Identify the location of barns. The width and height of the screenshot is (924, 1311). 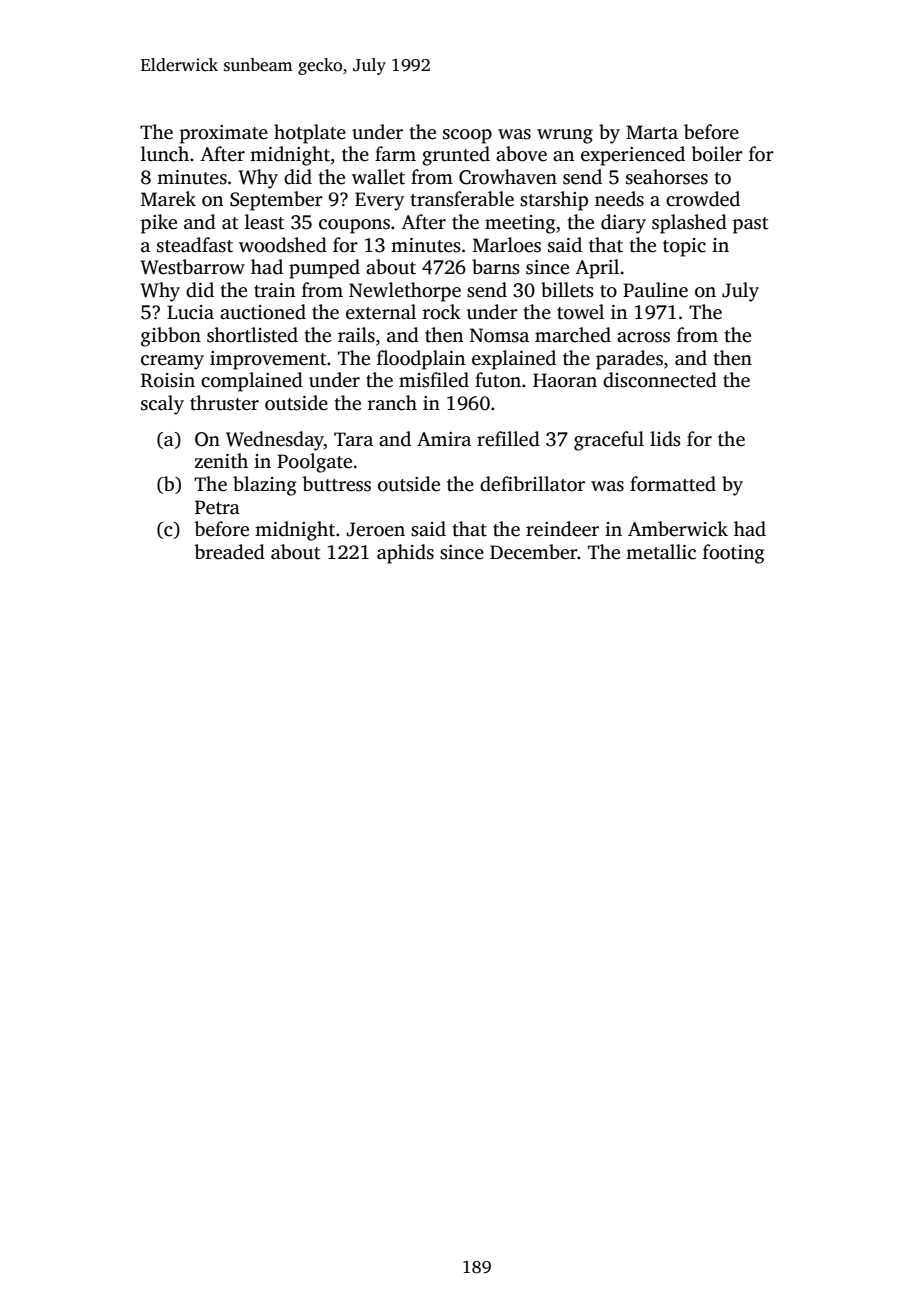
(496, 267).
